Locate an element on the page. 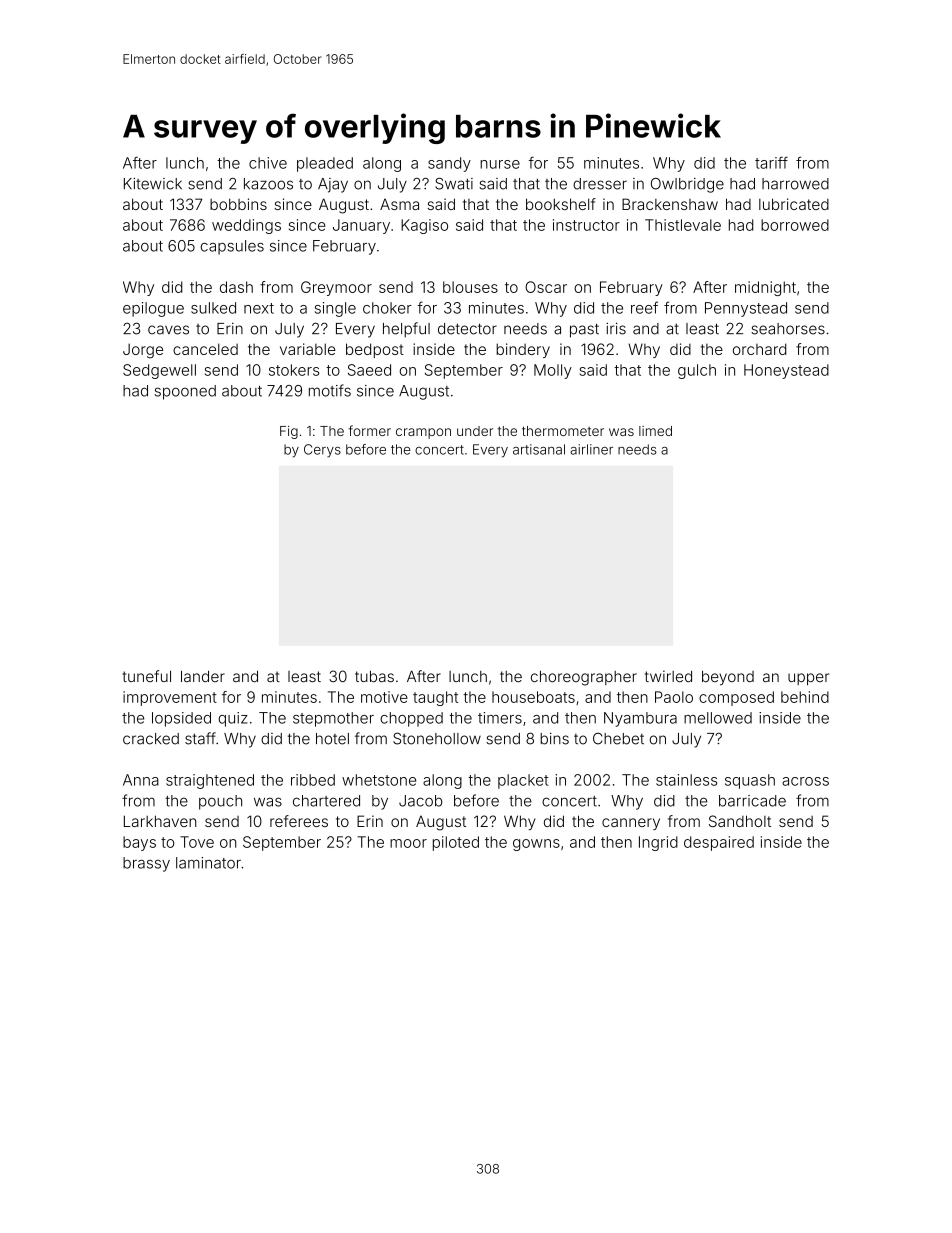 Image resolution: width=952 pixels, height=1233 pixels. lopsided is located at coordinates (181, 719).
